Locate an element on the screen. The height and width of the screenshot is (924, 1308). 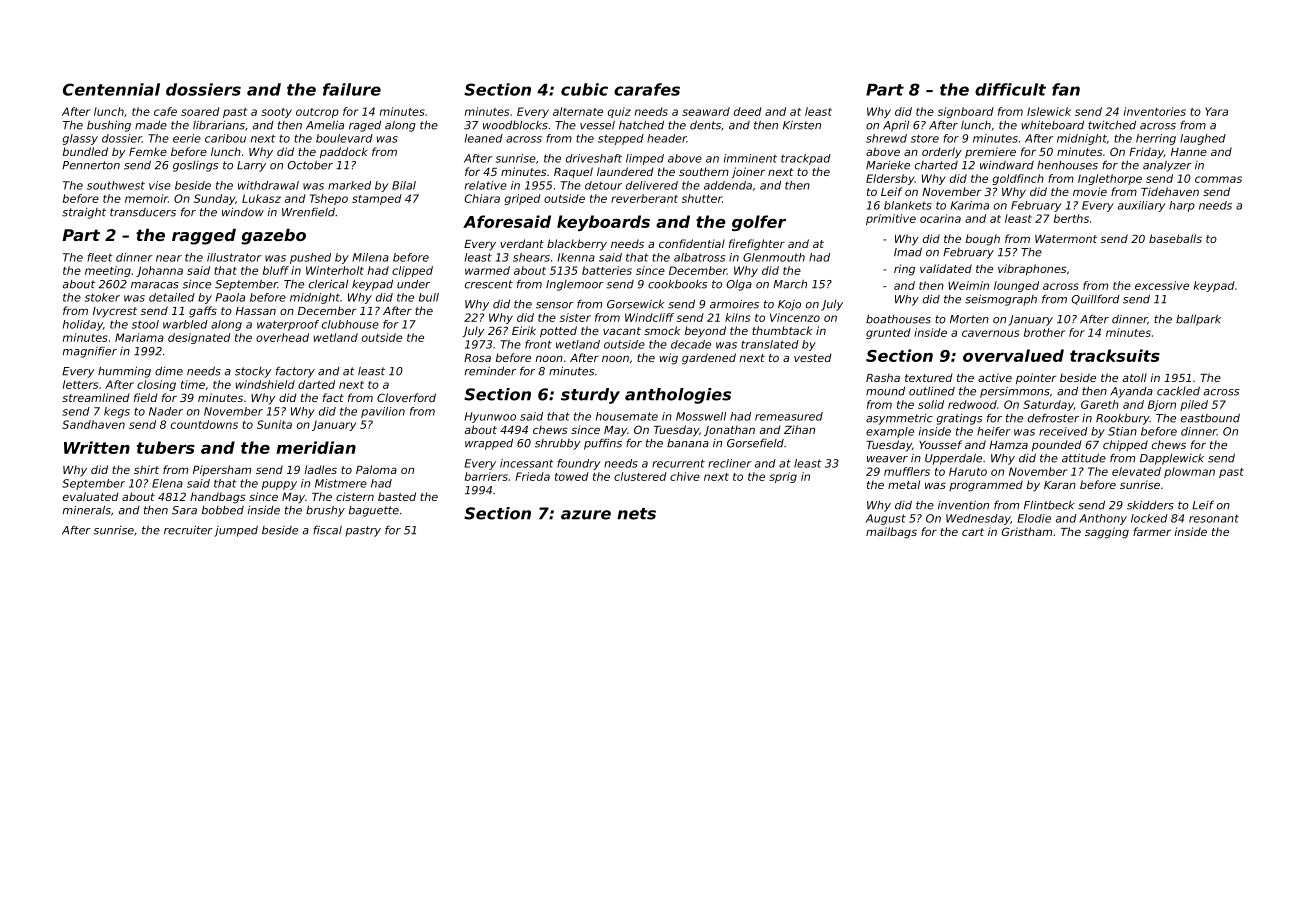
handbags is located at coordinates (218, 498).
